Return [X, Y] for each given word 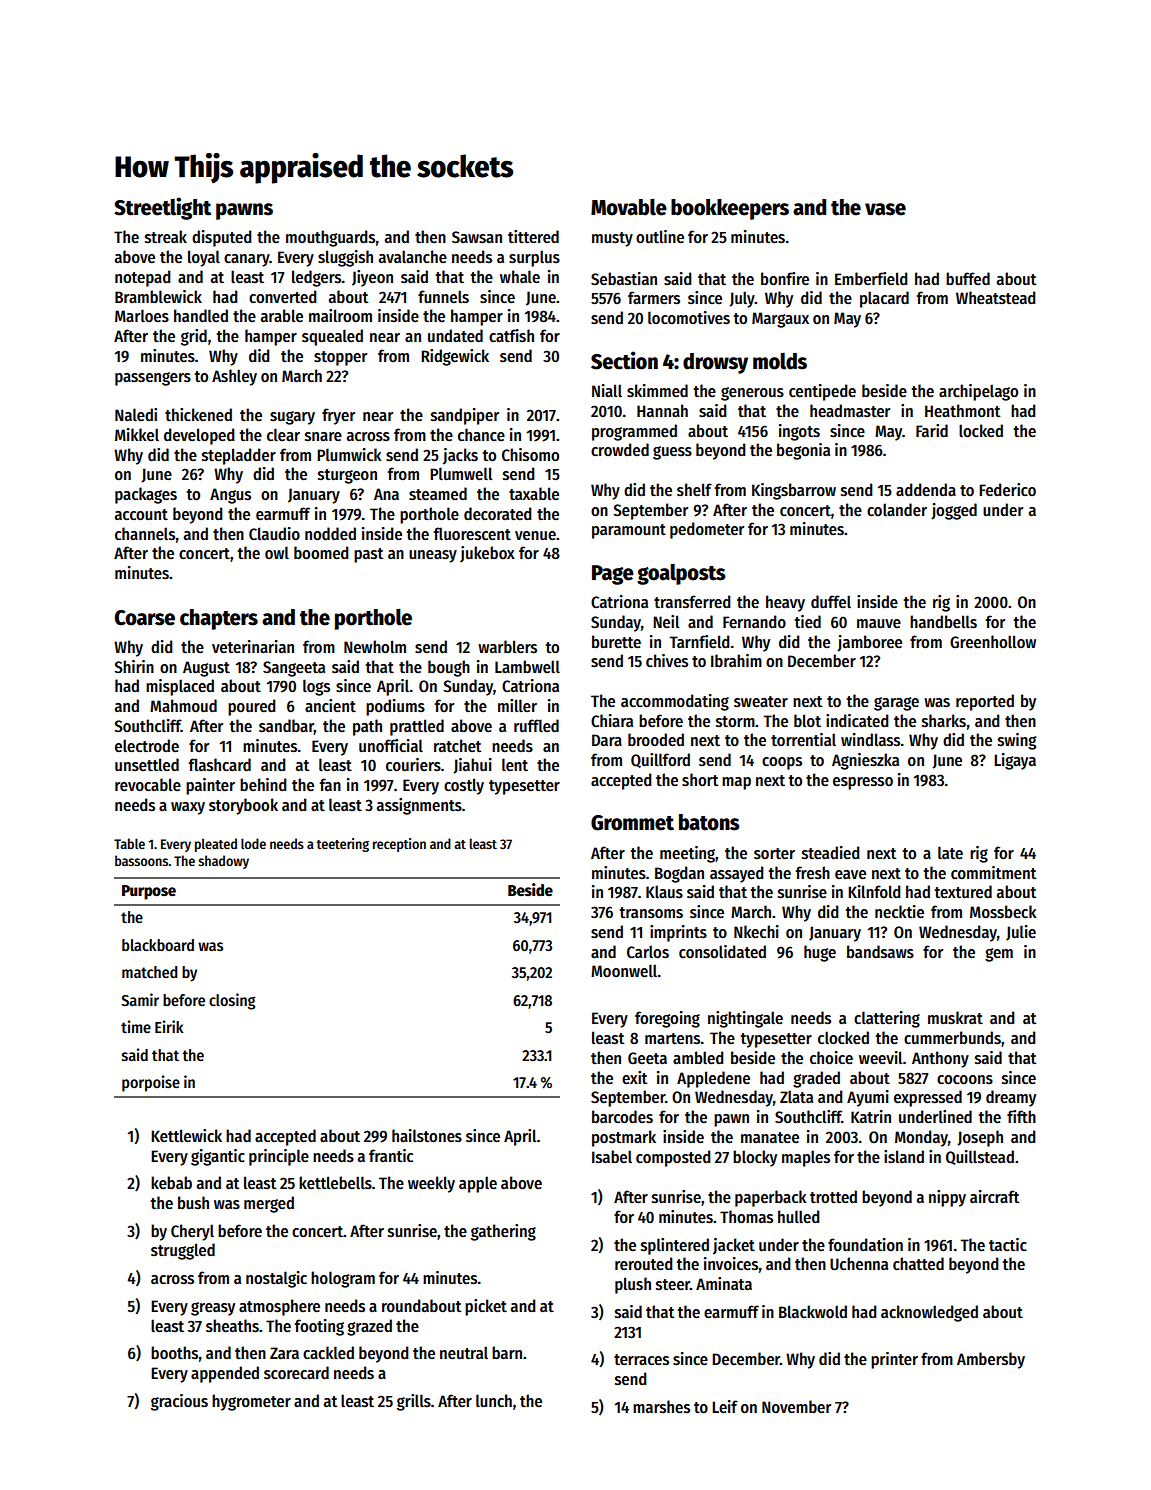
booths [174, 1353]
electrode [147, 746]
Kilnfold [874, 891]
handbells [943, 622]
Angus [230, 496]
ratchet [458, 745]
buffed [968, 278]
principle [279, 1157]
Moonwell [624, 971]
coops [782, 763]
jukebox [487, 554]
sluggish [345, 258]
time [136, 1026]
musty [612, 239]
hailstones [427, 1135]
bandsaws [880, 952]
